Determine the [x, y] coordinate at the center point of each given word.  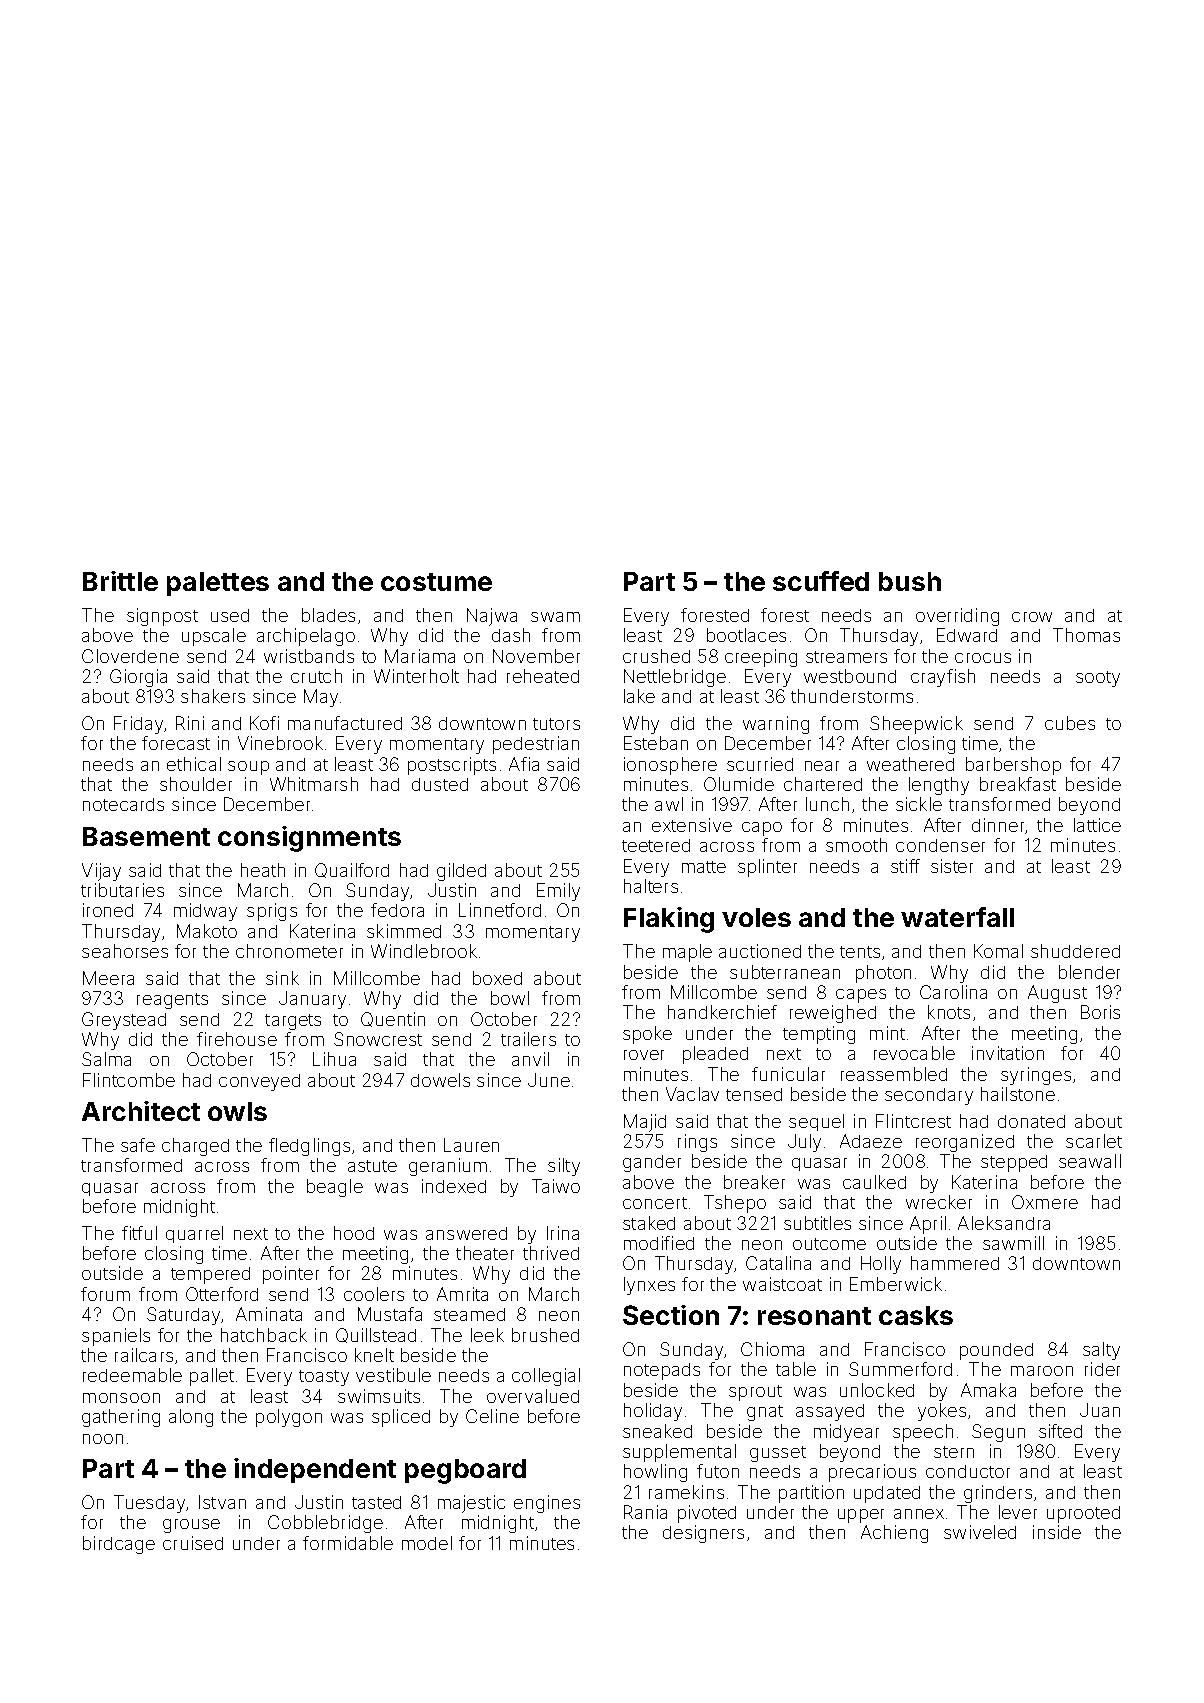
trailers [528, 1039]
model [427, 1543]
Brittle [120, 581]
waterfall [957, 917]
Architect [141, 1111]
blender [1089, 972]
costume [436, 582]
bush [910, 581]
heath [263, 870]
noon [103, 1439]
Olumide [739, 784]
